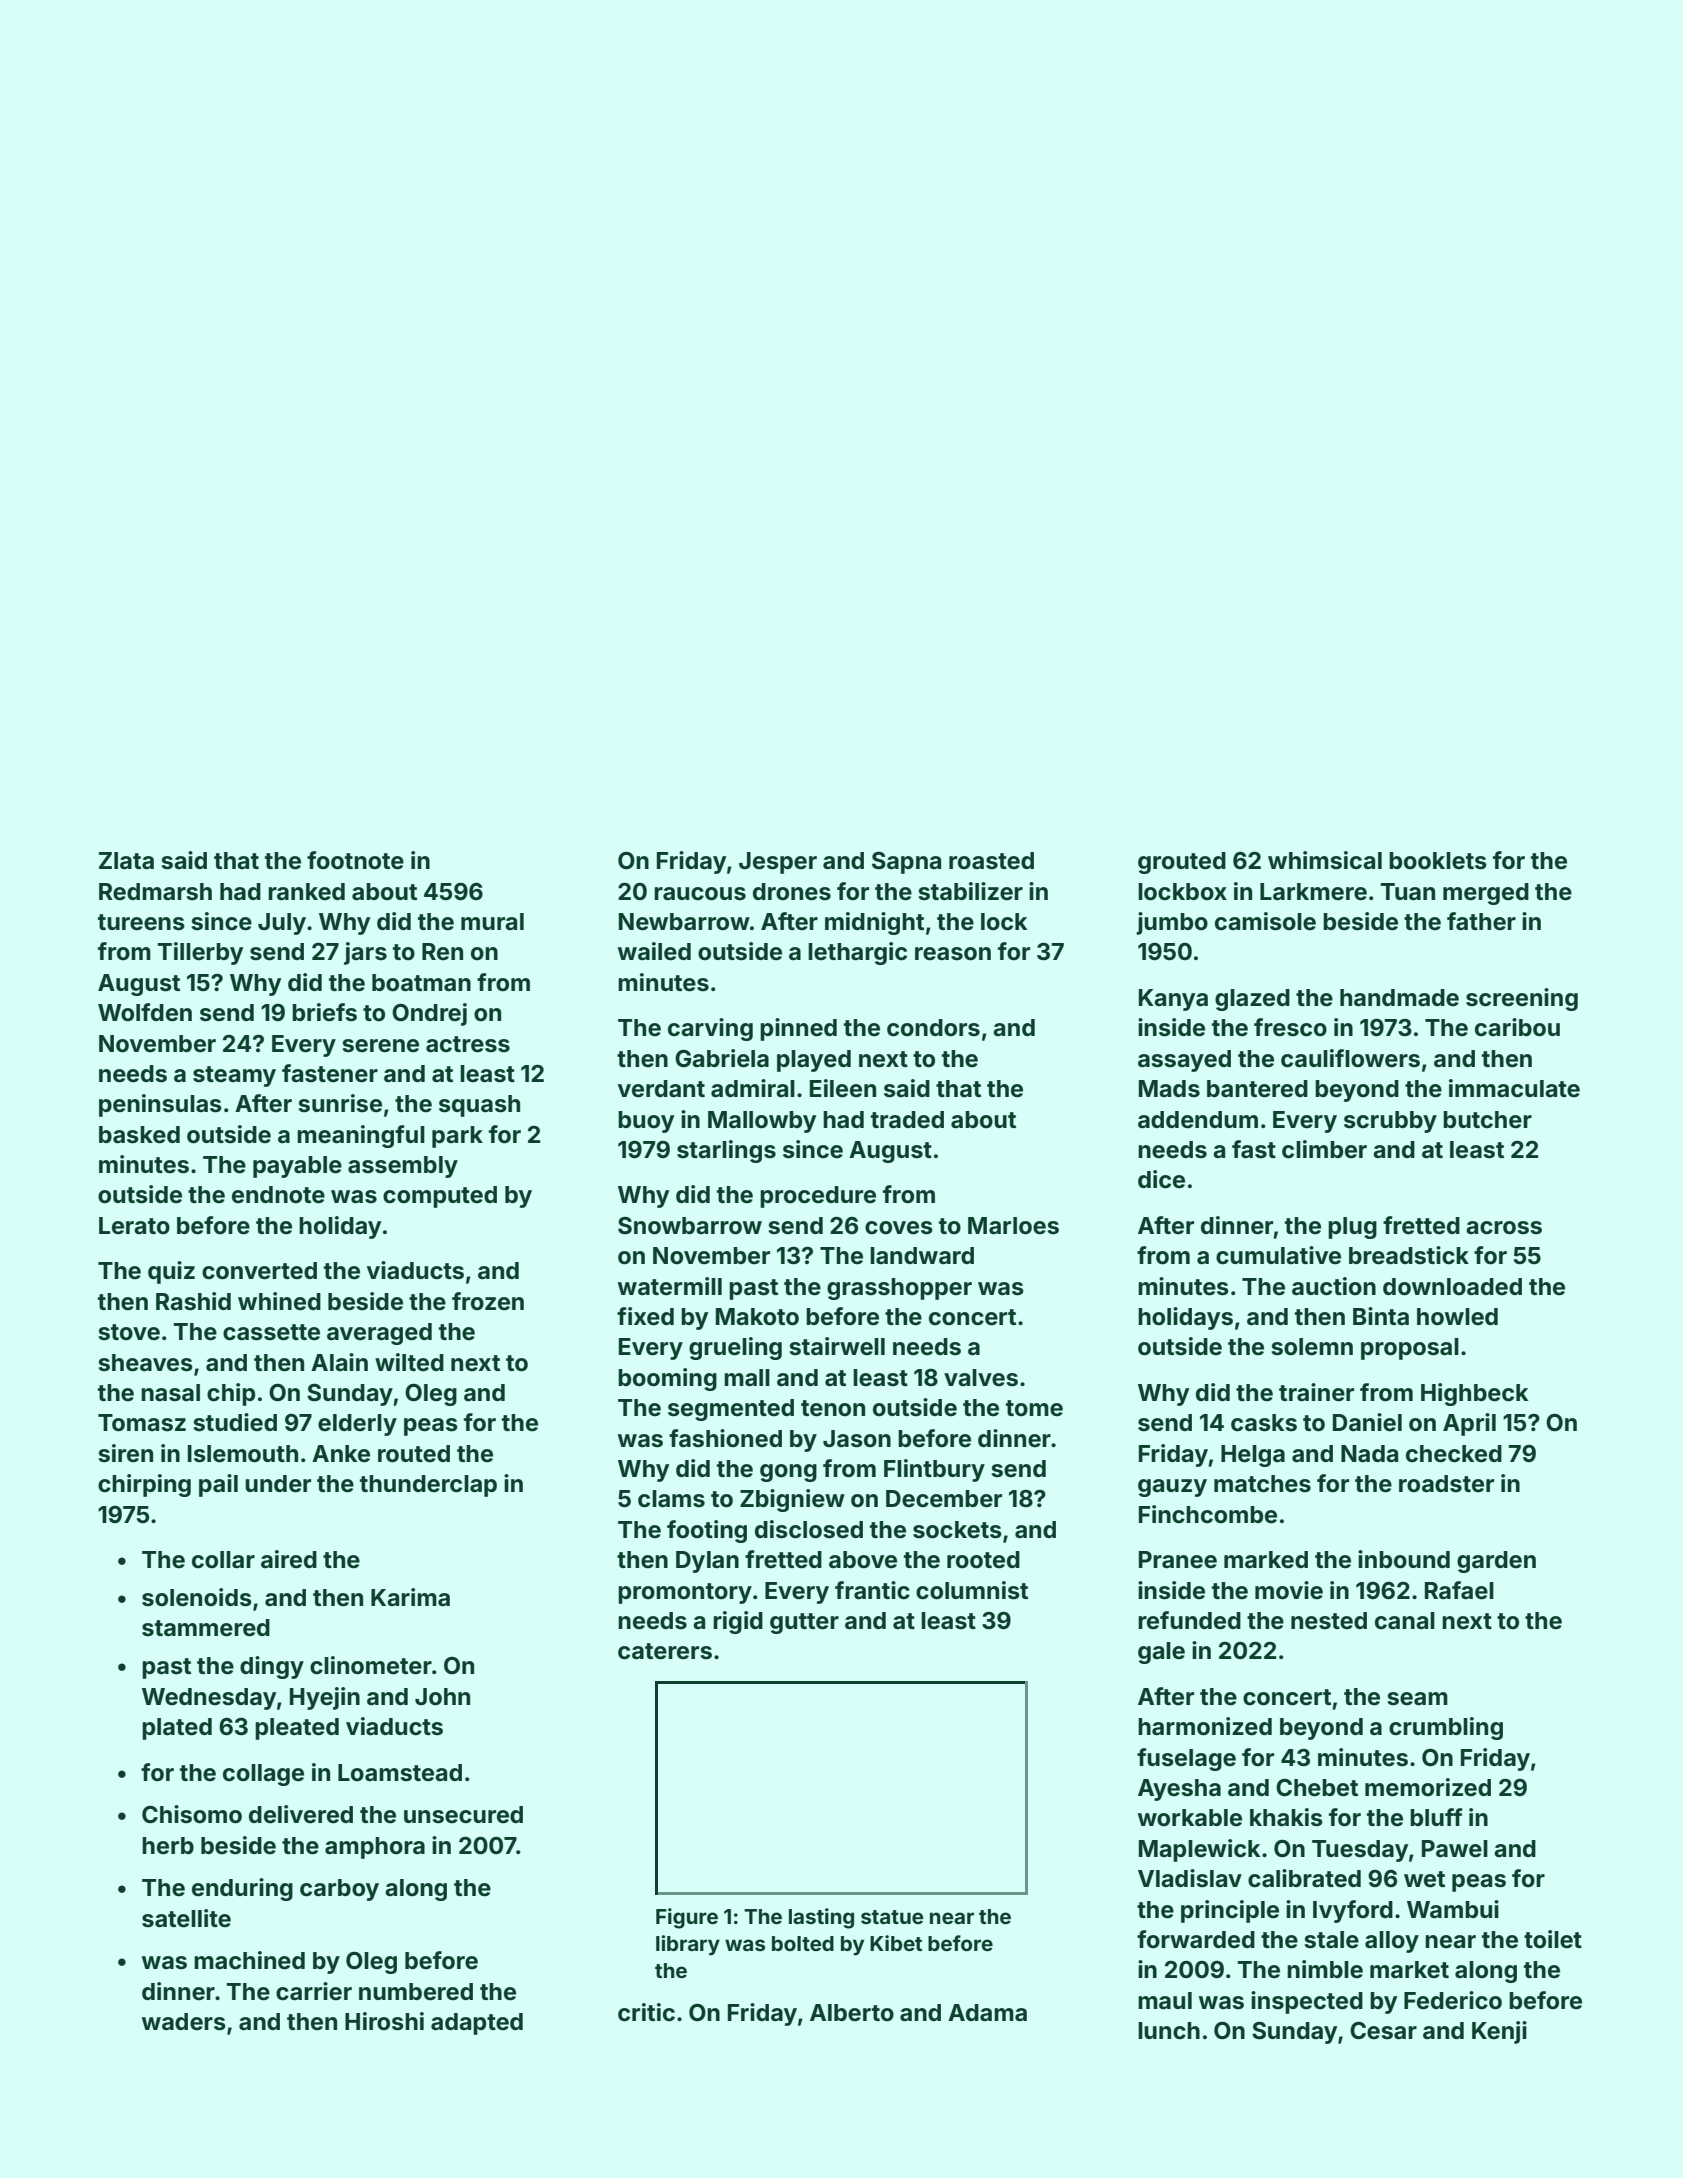  I want to click on Hiroshi, so click(384, 2021).
